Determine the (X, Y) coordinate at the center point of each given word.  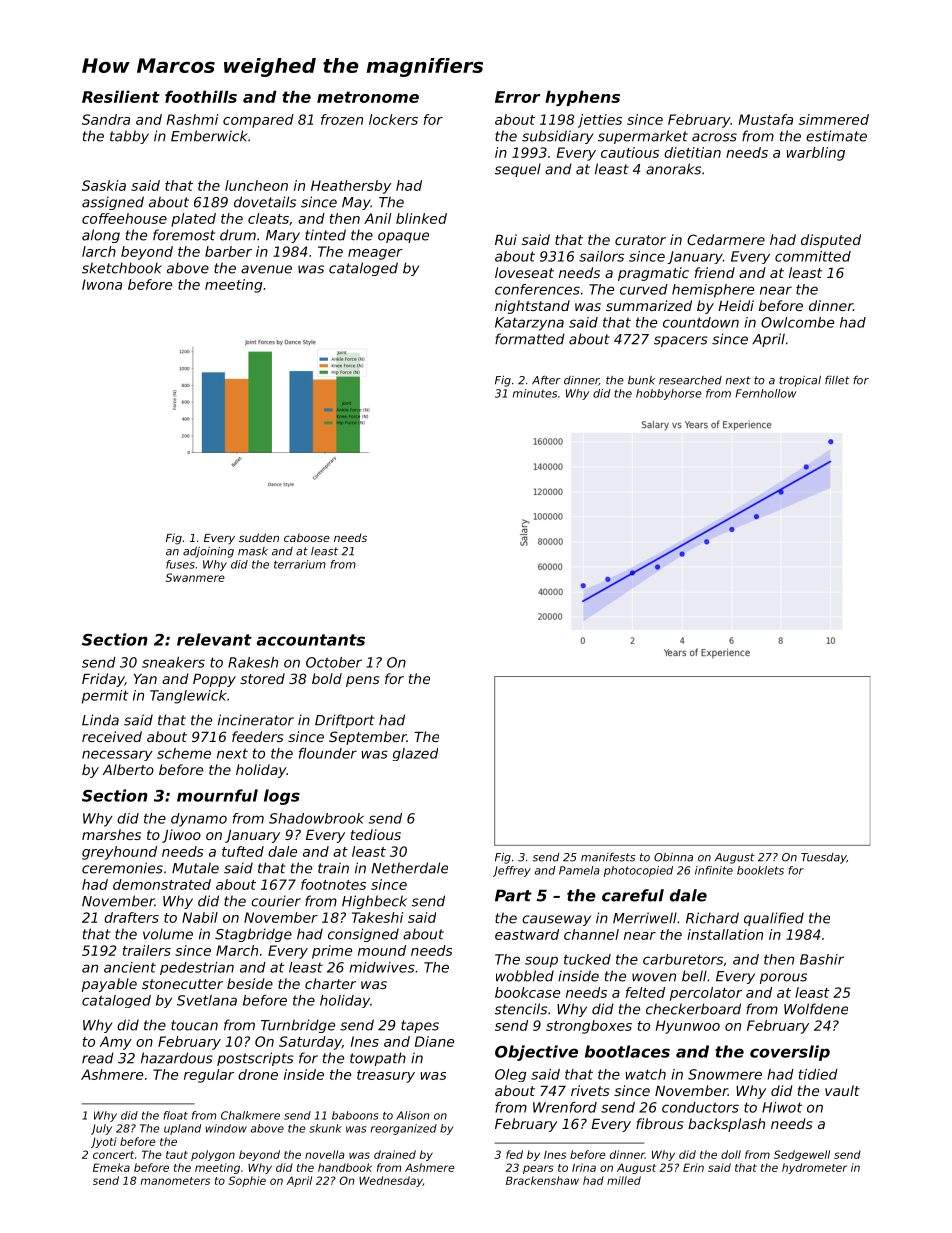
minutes (535, 393)
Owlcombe (797, 322)
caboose (307, 537)
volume (168, 934)
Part (513, 895)
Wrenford (565, 1107)
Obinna (673, 857)
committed (813, 256)
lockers (393, 119)
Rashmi (192, 119)
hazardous (177, 1058)
